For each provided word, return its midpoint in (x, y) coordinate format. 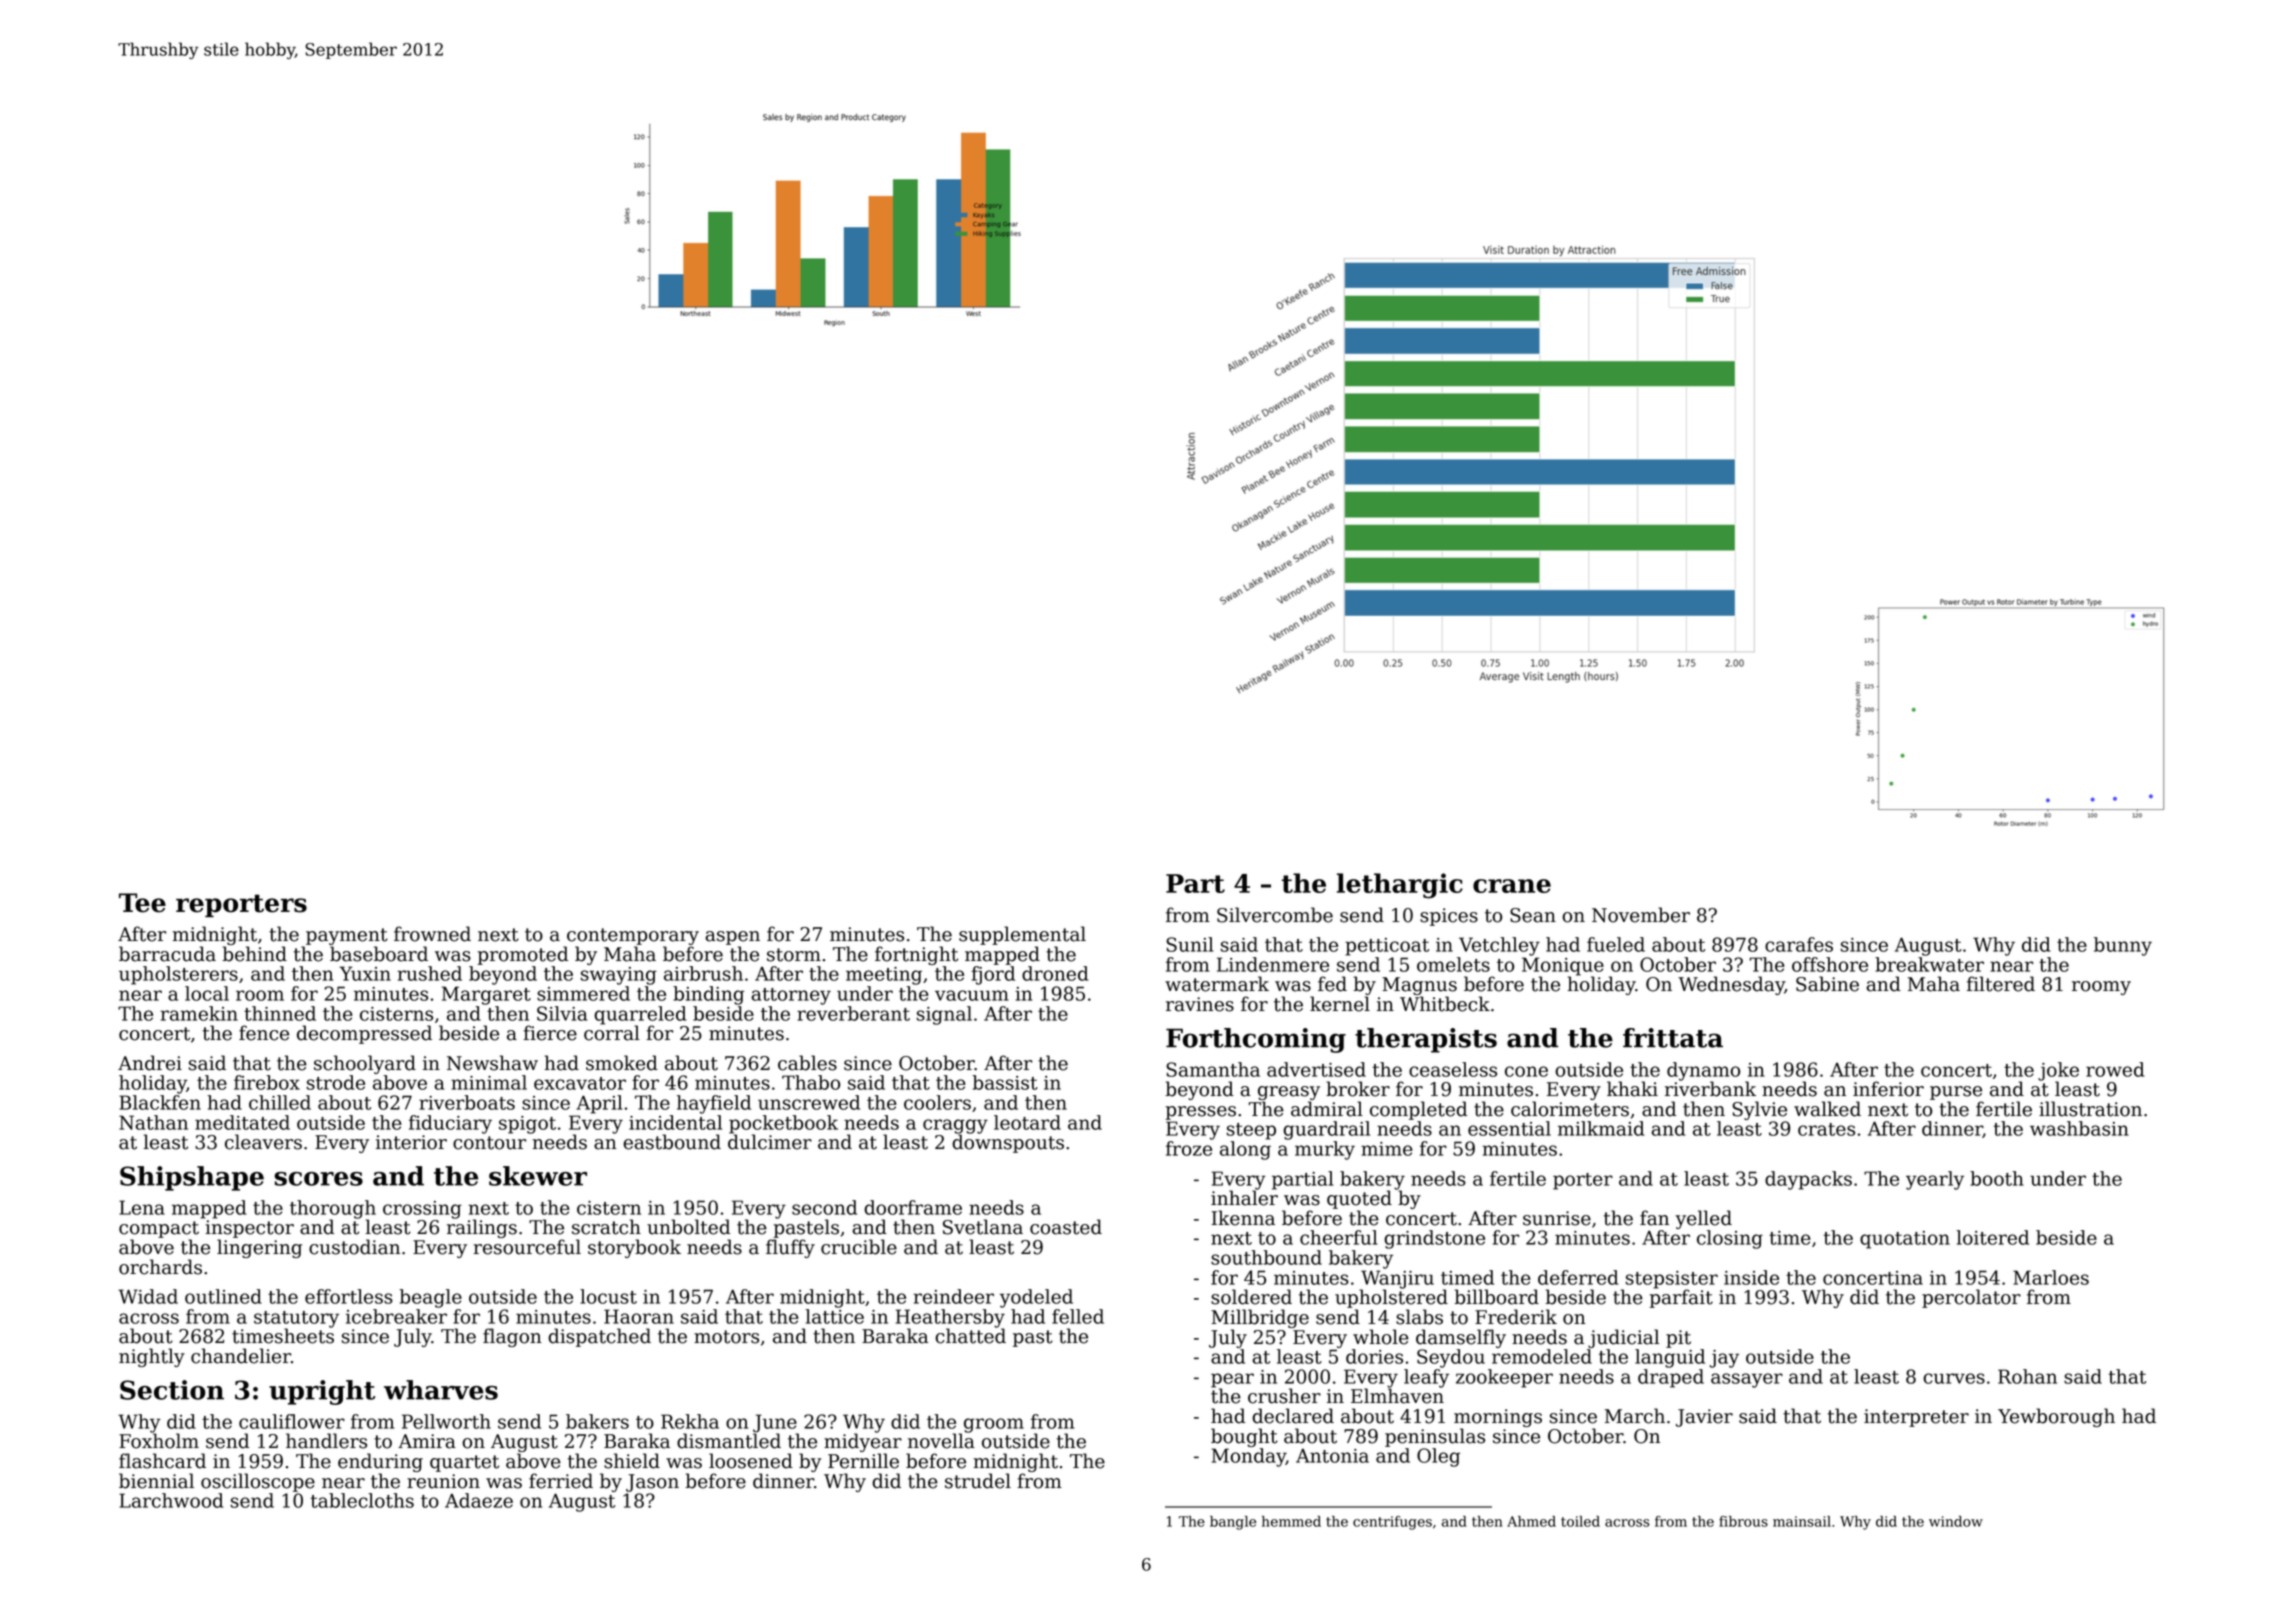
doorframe (913, 1207)
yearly (1935, 1180)
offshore (1830, 964)
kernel (1340, 1004)
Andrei (150, 1063)
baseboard (379, 954)
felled (1078, 1316)
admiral (1327, 1109)
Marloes (2051, 1277)
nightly (152, 1357)
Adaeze (479, 1500)
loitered (1992, 1237)
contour (489, 1143)
